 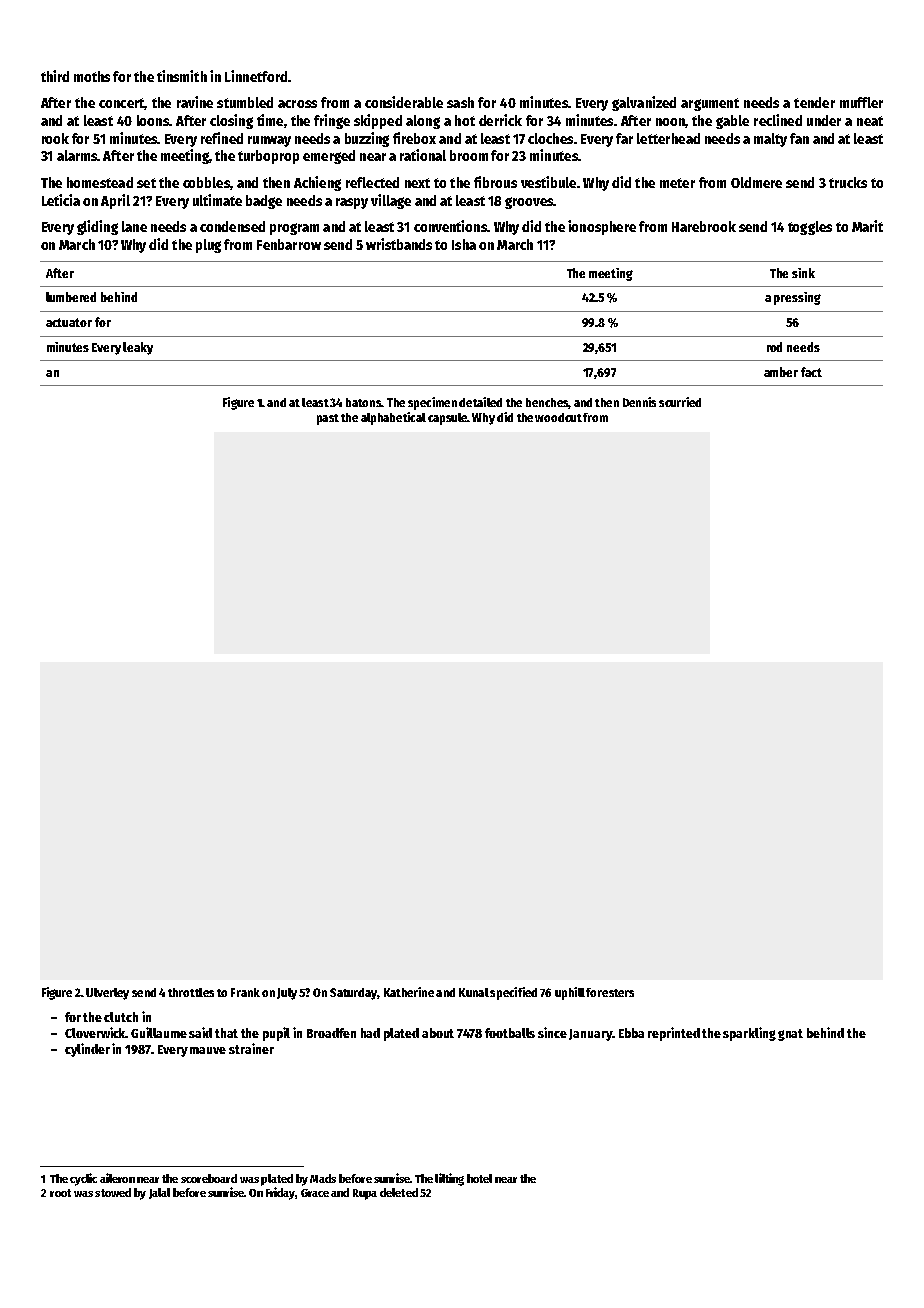 What do you see at coordinates (677, 183) in the image?
I see `meter` at bounding box center [677, 183].
